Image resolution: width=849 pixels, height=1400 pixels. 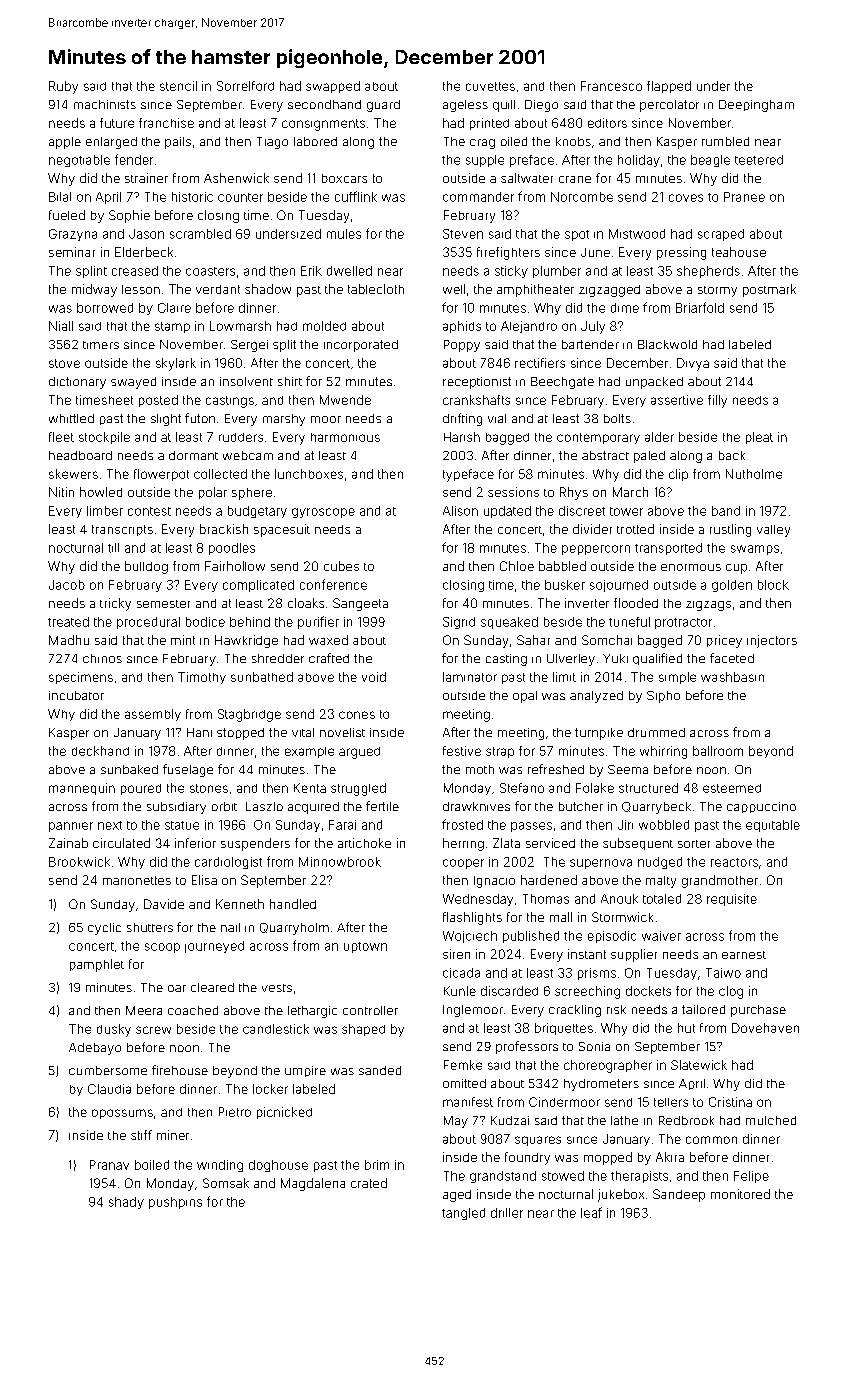 What do you see at coordinates (153, 715) in the screenshot?
I see `assembly` at bounding box center [153, 715].
